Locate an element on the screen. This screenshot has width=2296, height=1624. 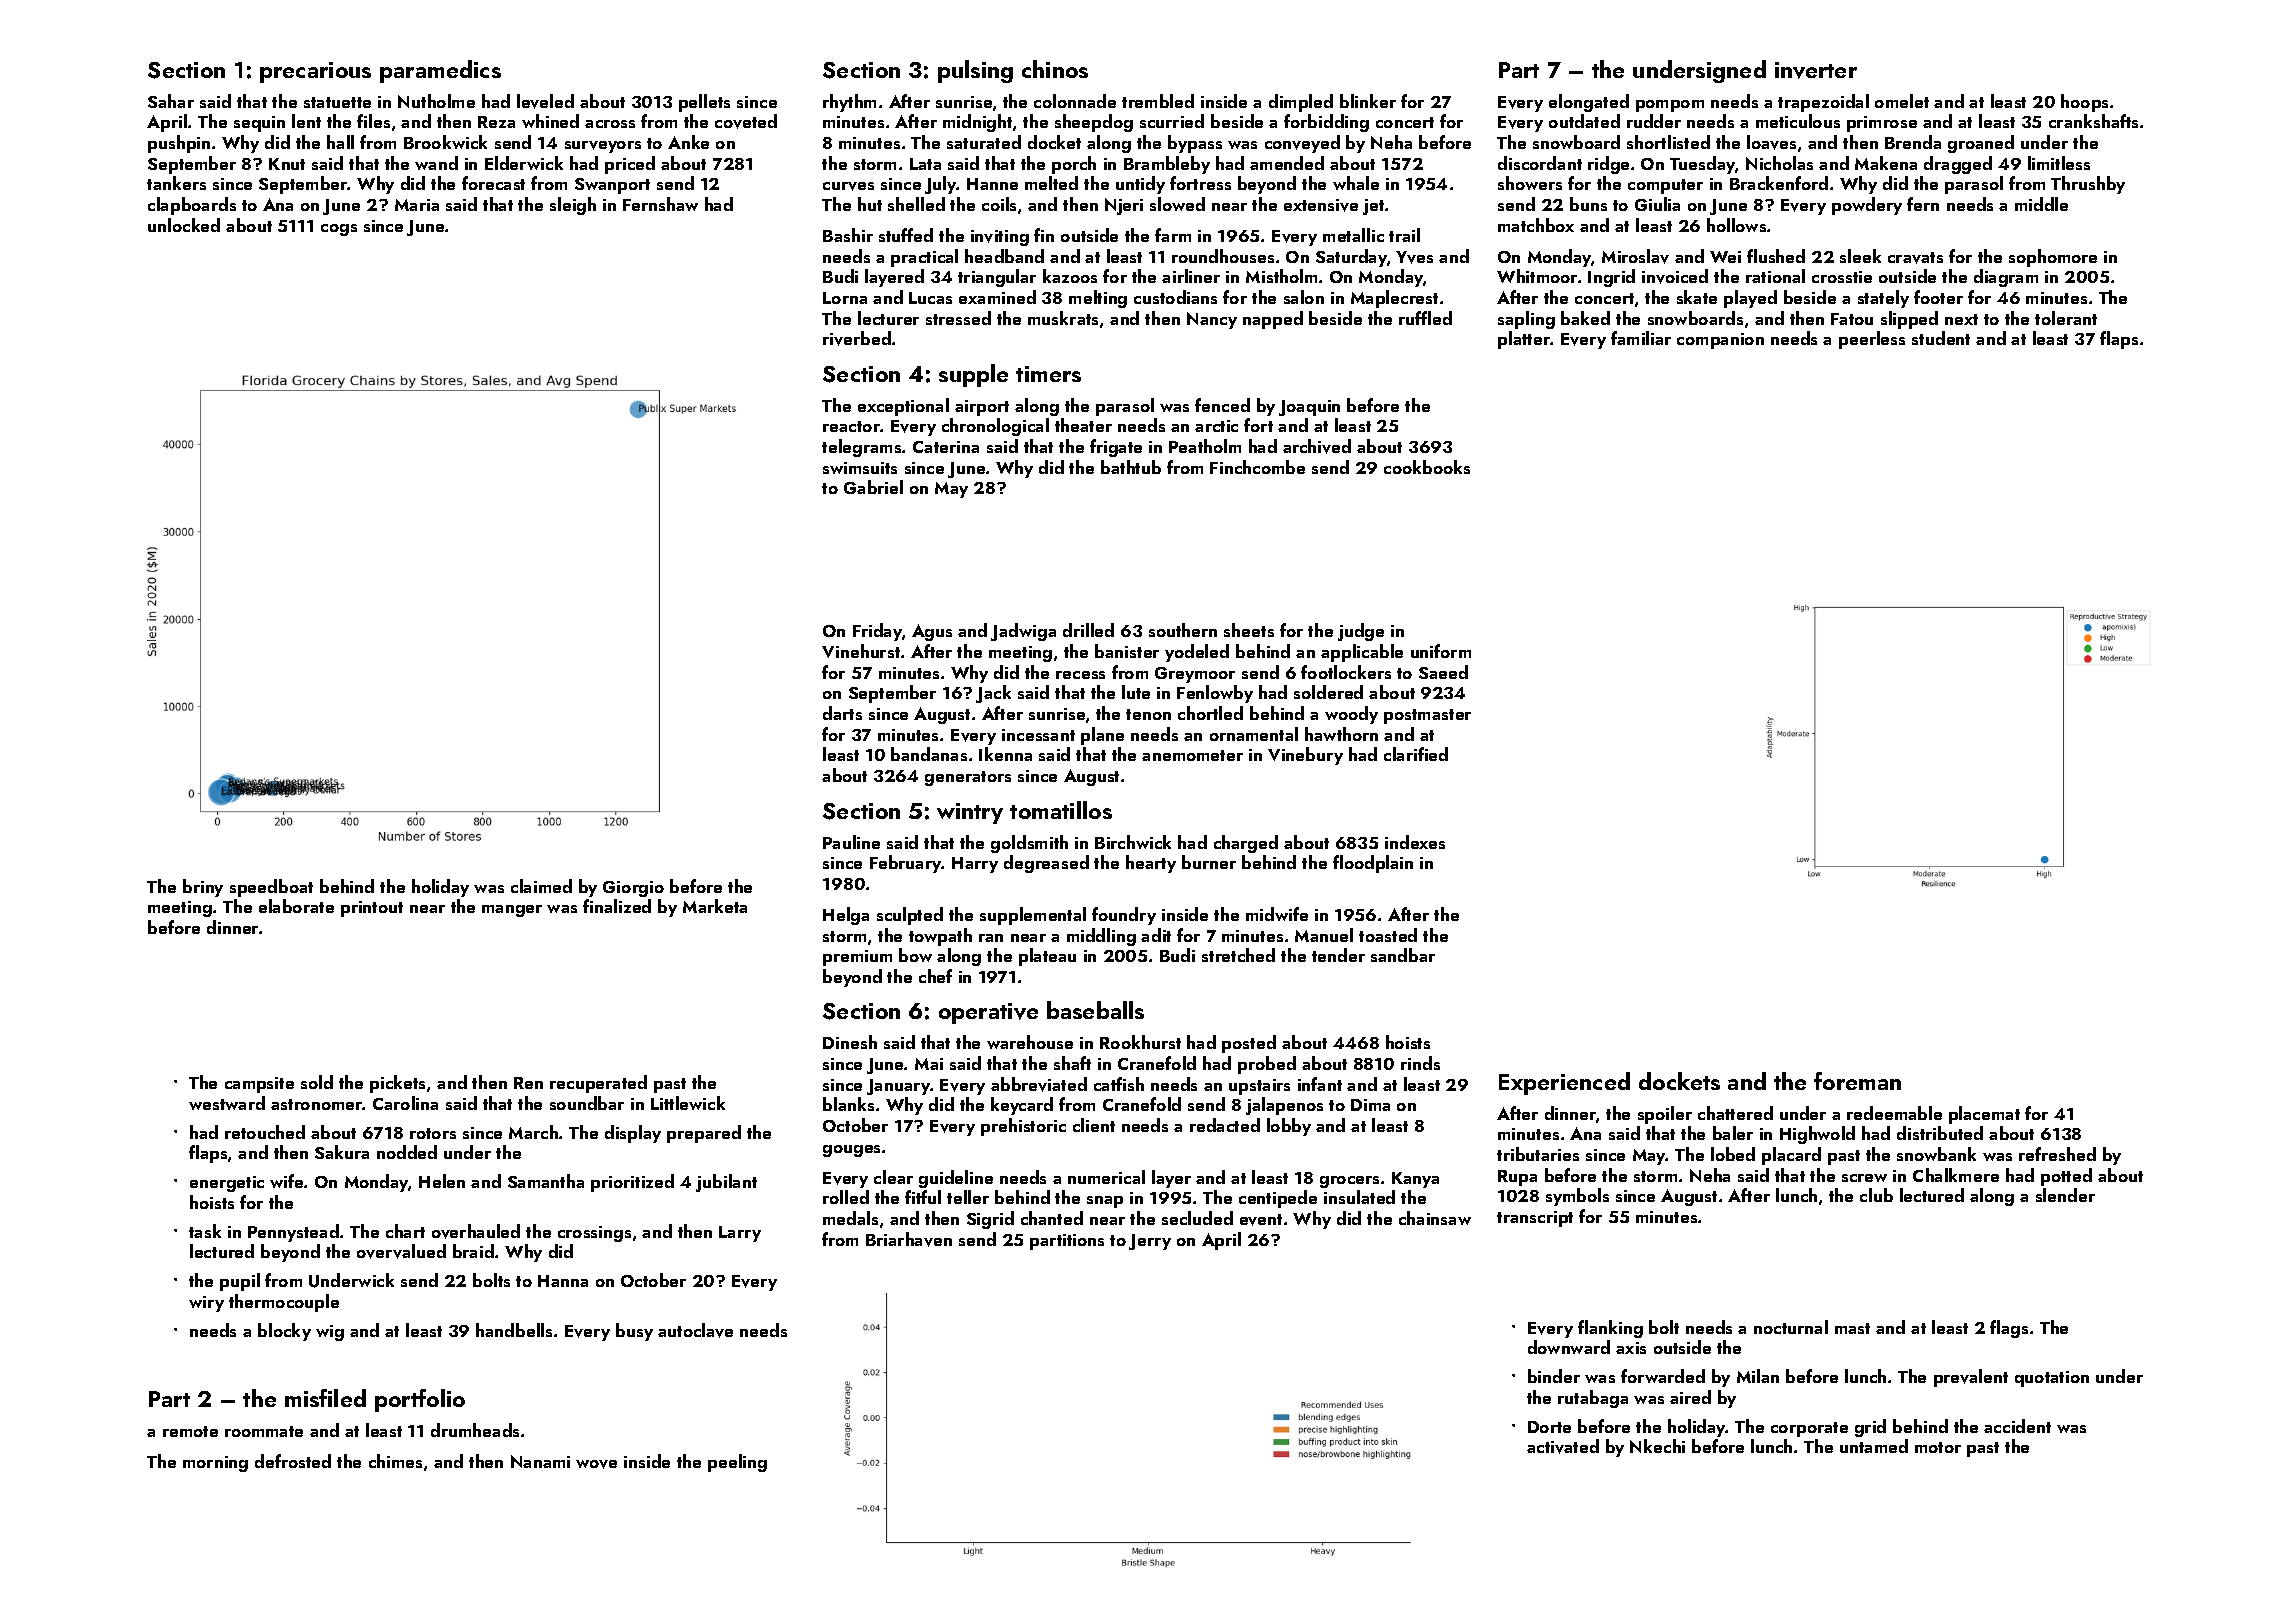
hoops is located at coordinates (2084, 103).
